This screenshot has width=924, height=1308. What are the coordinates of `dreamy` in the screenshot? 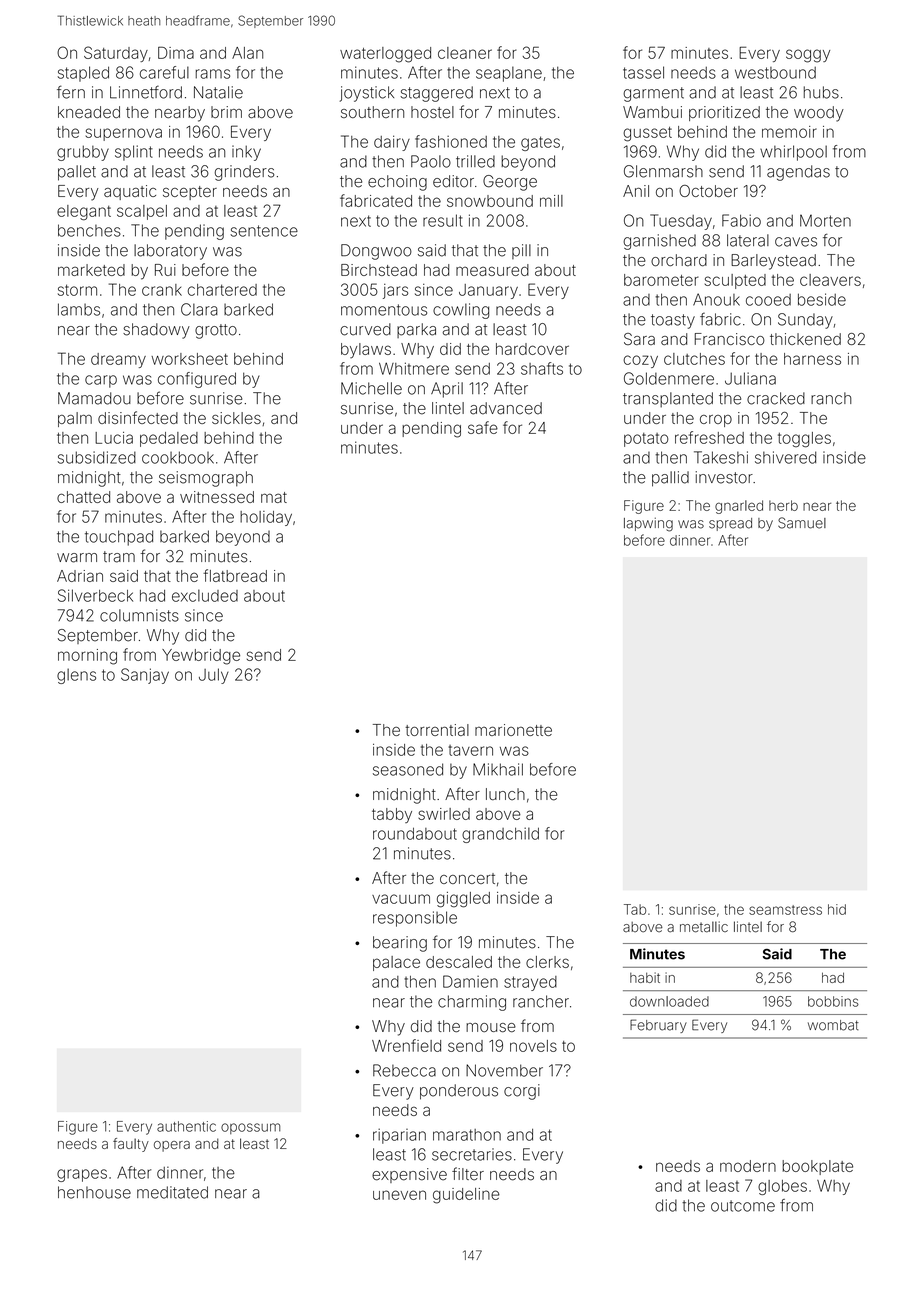 It's located at (118, 360).
